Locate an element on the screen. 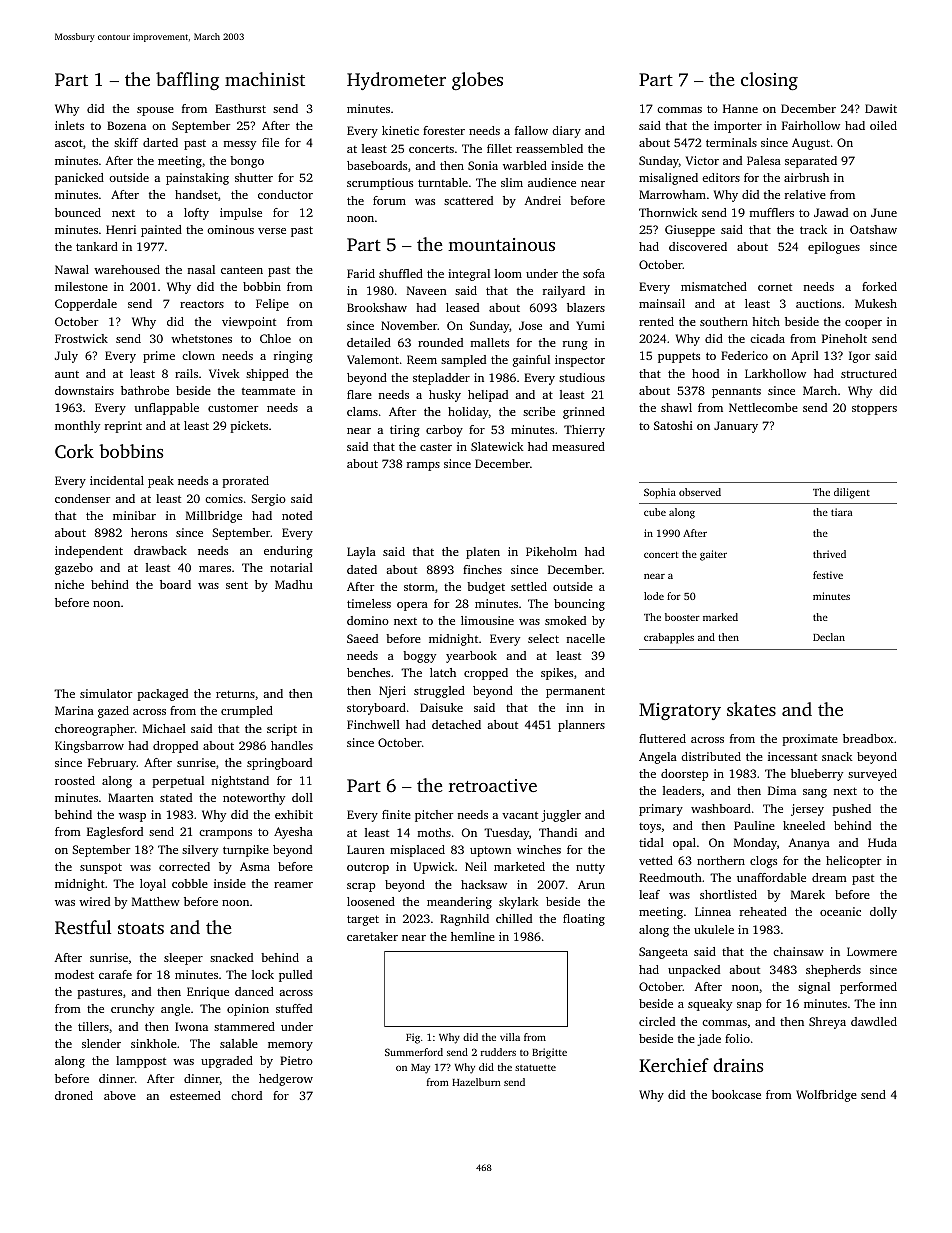 Image resolution: width=952 pixels, height=1233 pixels. forked is located at coordinates (879, 286).
